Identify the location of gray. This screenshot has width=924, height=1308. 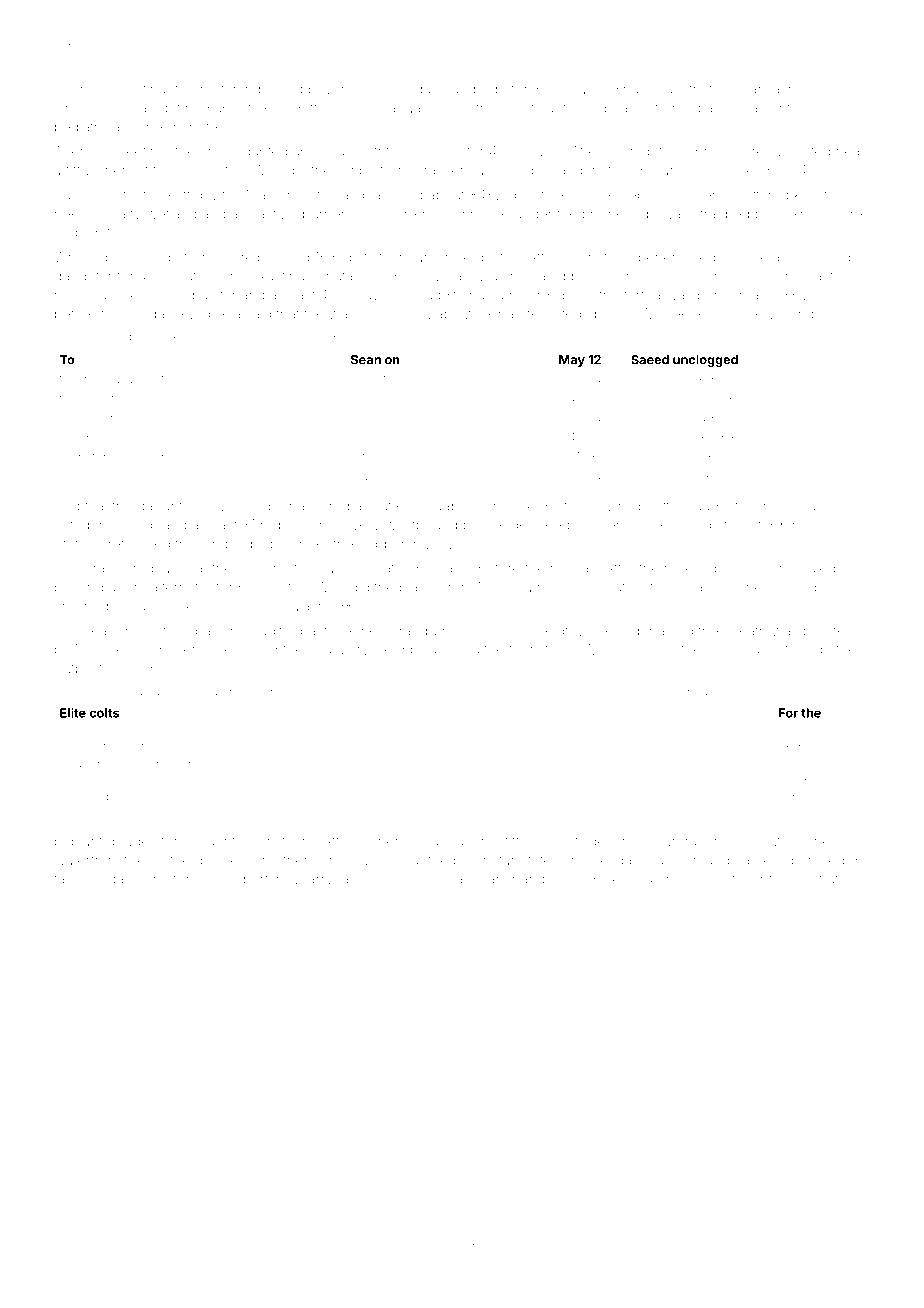
(98, 571).
